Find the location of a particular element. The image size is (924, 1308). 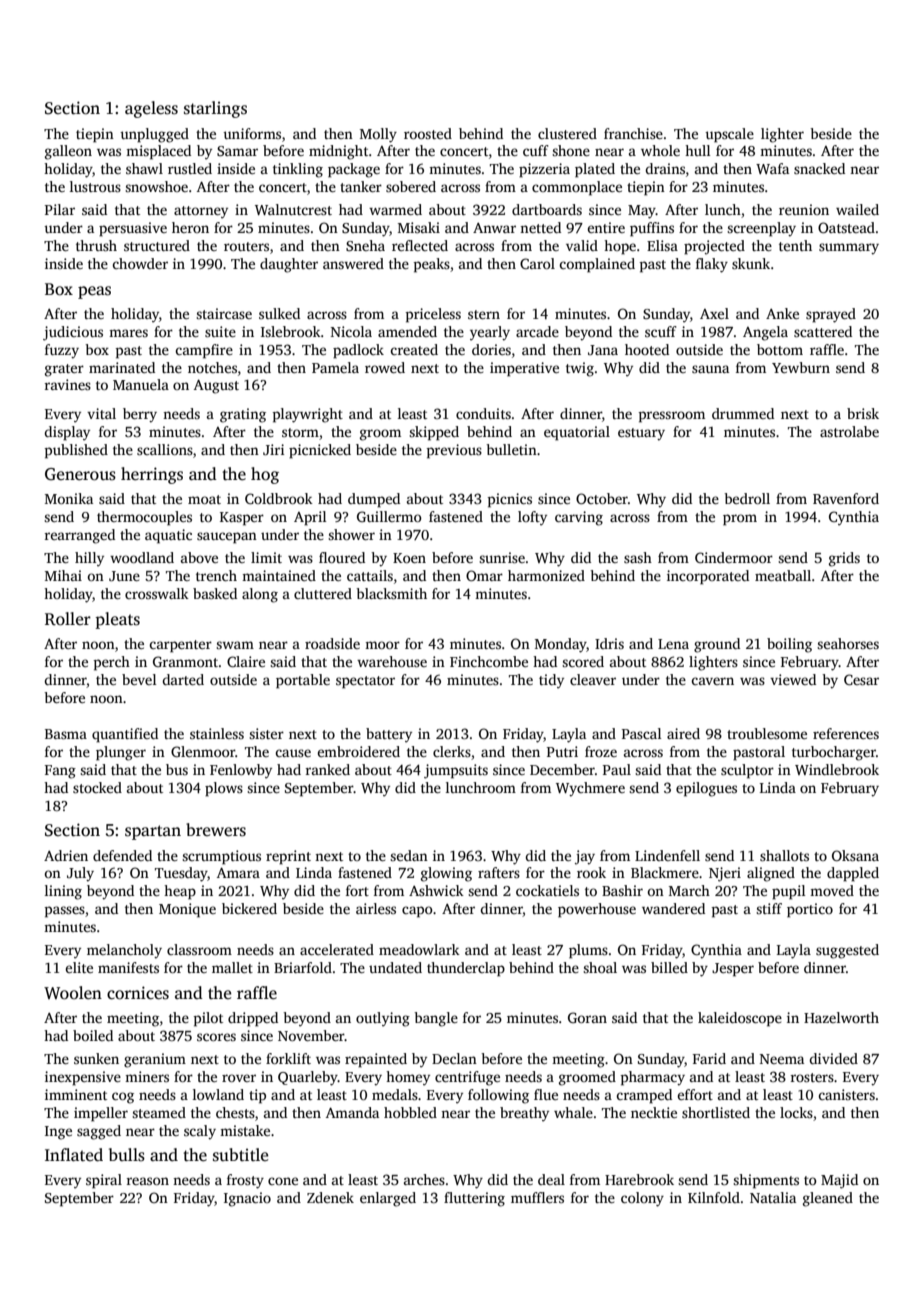

Nicola is located at coordinates (351, 331).
